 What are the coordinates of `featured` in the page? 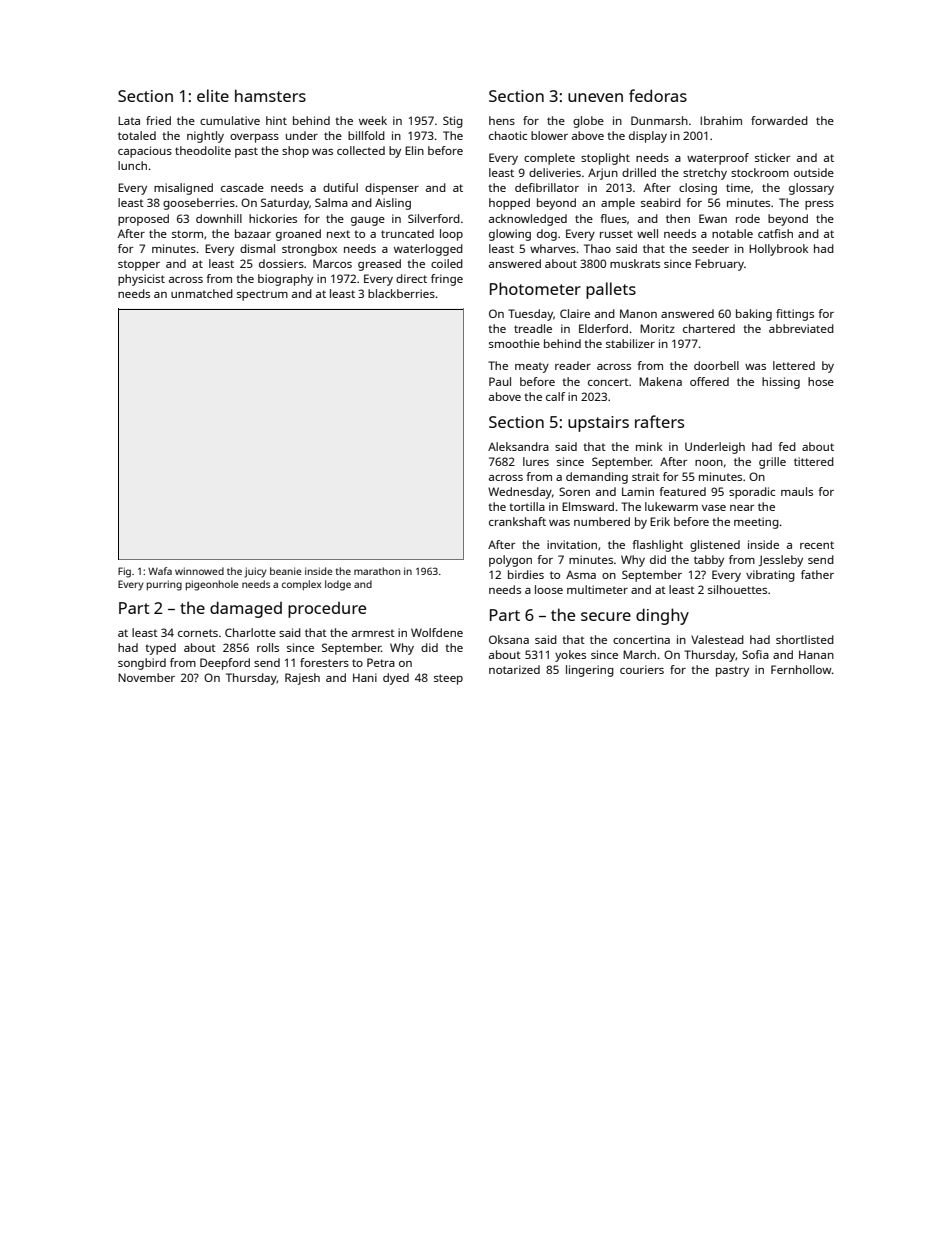 It's located at (682, 491).
